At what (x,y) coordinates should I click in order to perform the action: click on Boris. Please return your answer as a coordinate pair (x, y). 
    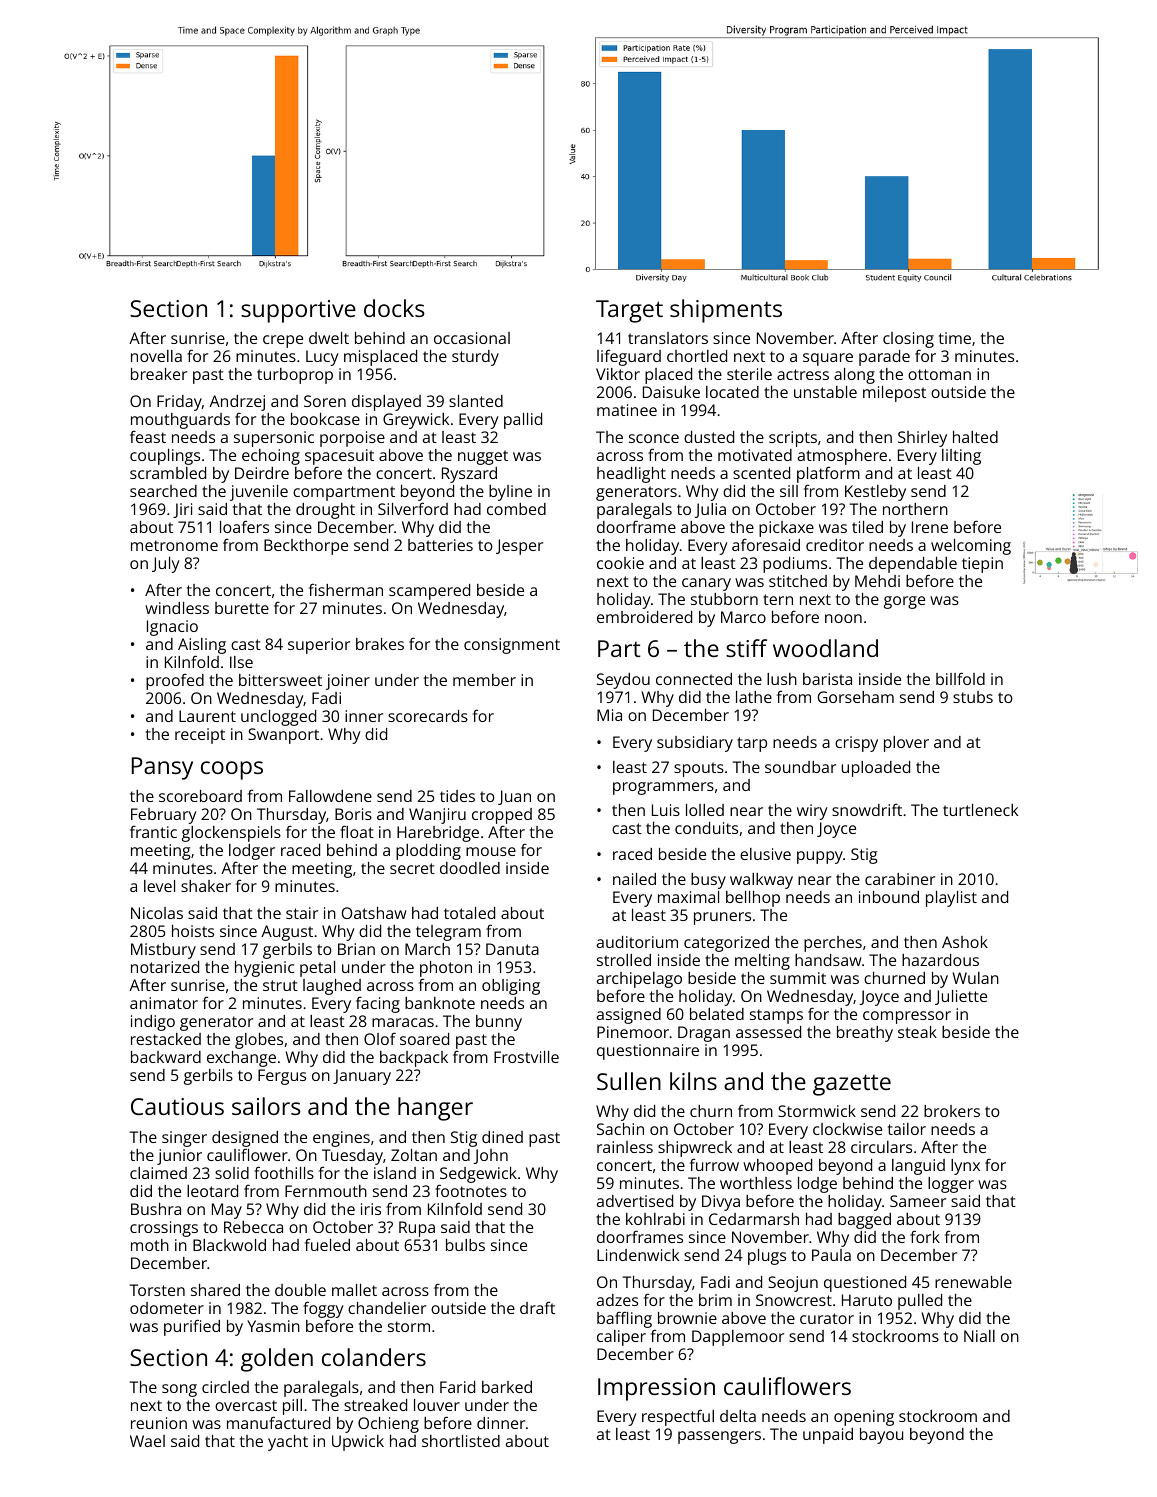
    Looking at the image, I should click on (353, 814).
